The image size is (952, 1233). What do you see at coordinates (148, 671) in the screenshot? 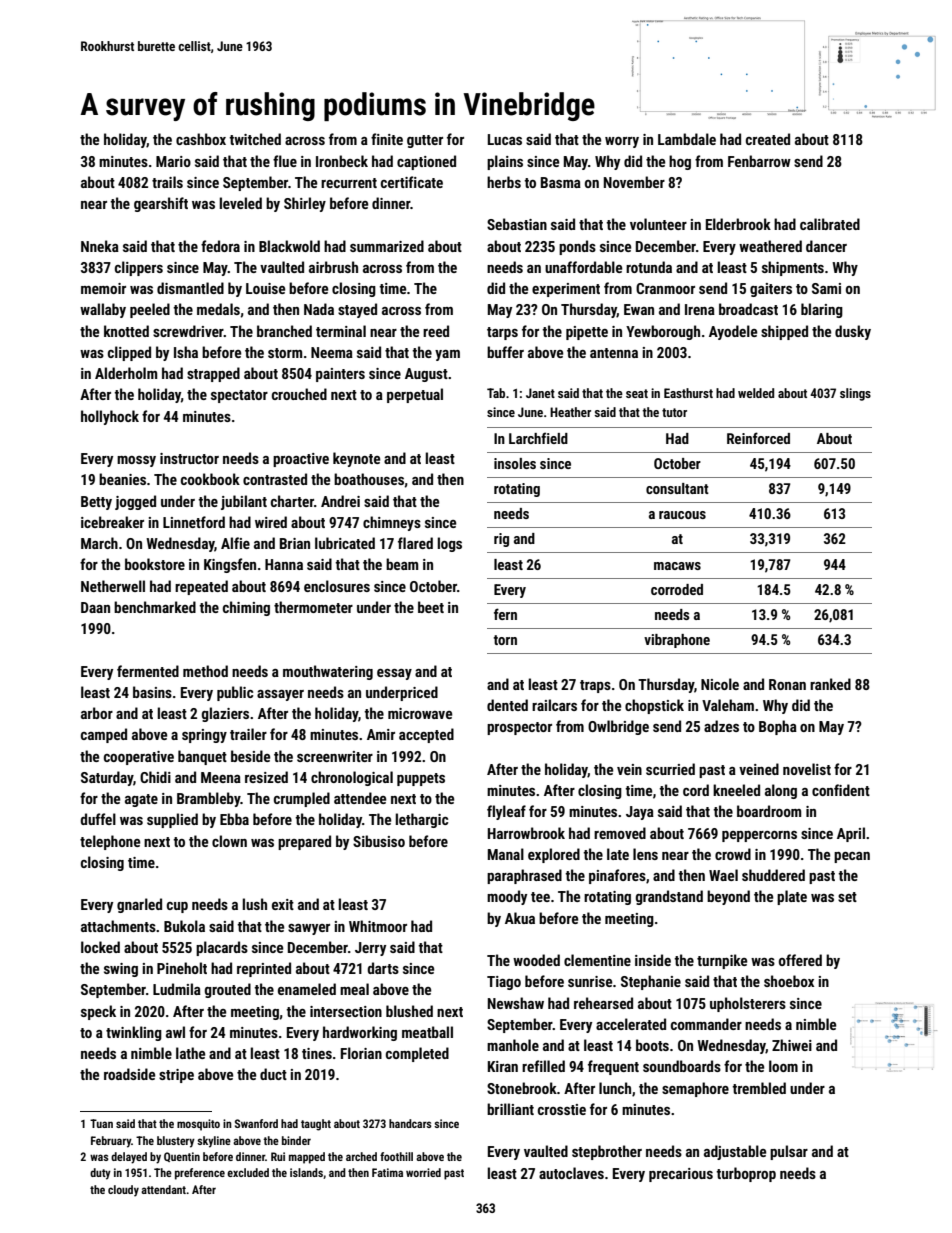
I see `fermented` at bounding box center [148, 671].
